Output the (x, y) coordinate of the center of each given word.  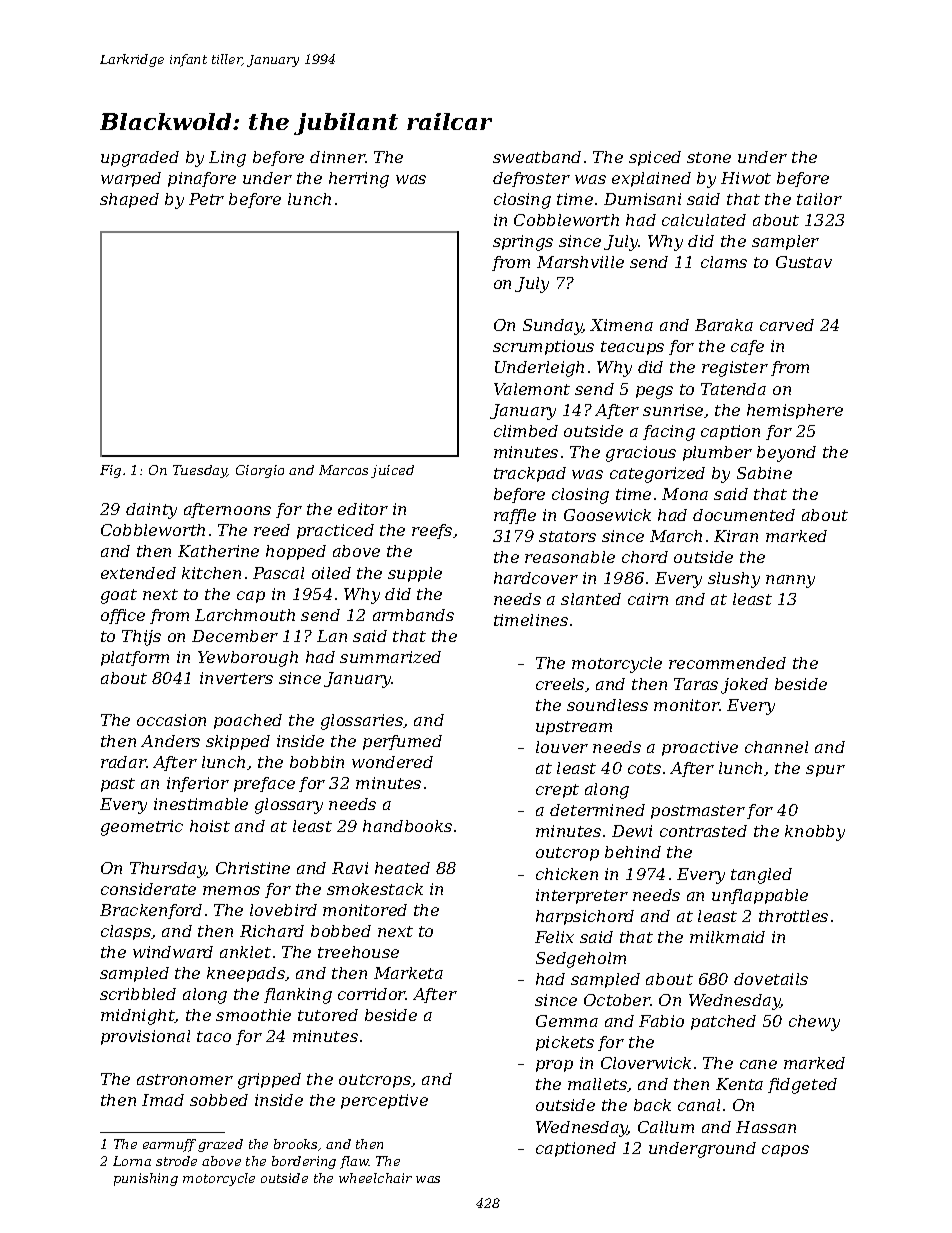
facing (669, 433)
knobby (815, 833)
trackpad (530, 474)
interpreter (582, 896)
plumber (717, 453)
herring (359, 180)
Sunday (553, 327)
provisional (145, 1037)
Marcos (343, 470)
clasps (126, 932)
